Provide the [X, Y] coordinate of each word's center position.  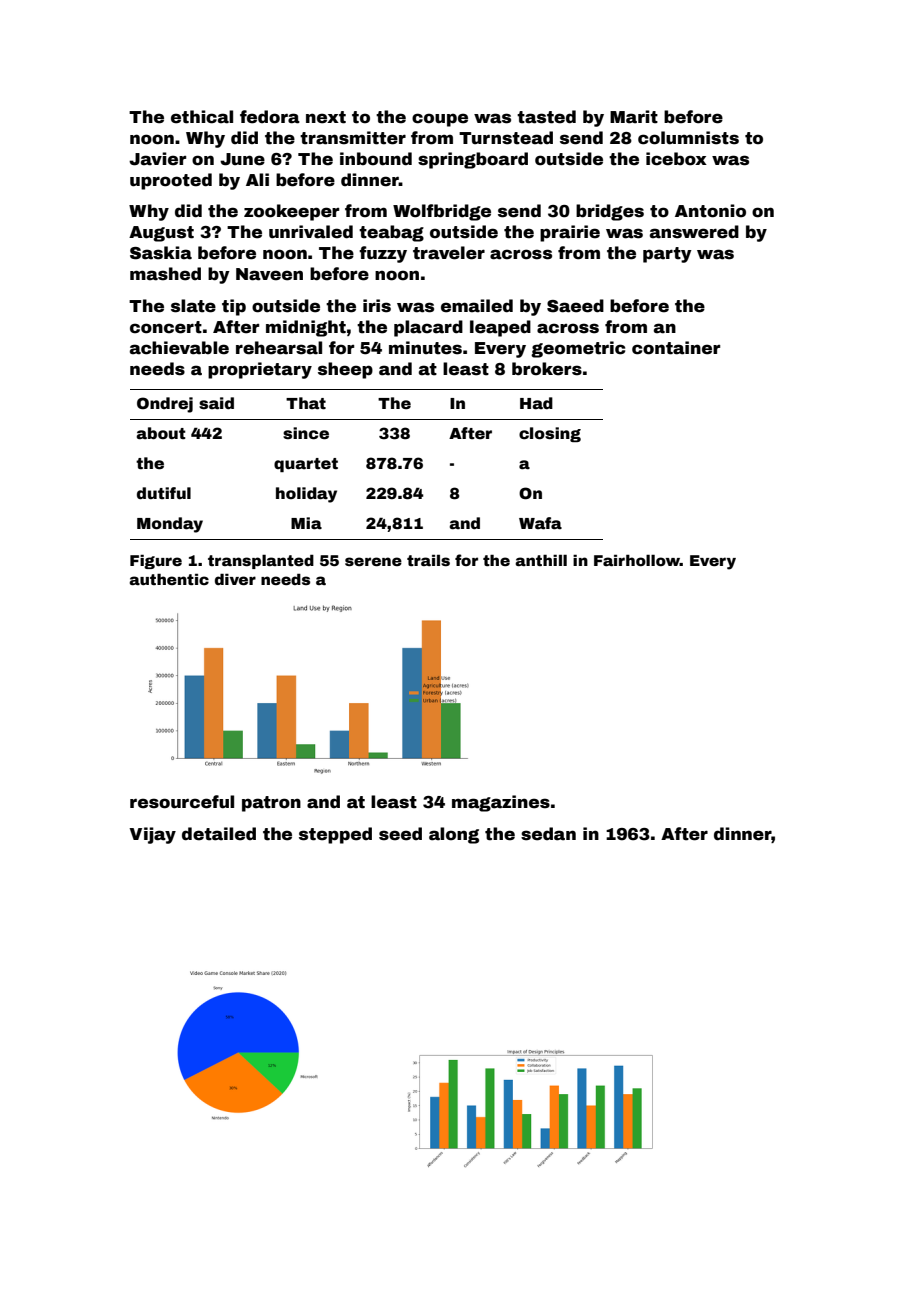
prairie [570, 233]
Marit [634, 117]
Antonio [710, 211]
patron [271, 804]
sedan [548, 834]
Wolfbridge [442, 212]
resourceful [182, 802]
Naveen [269, 274]
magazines [501, 803]
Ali [257, 179]
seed [400, 834]
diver [235, 579]
